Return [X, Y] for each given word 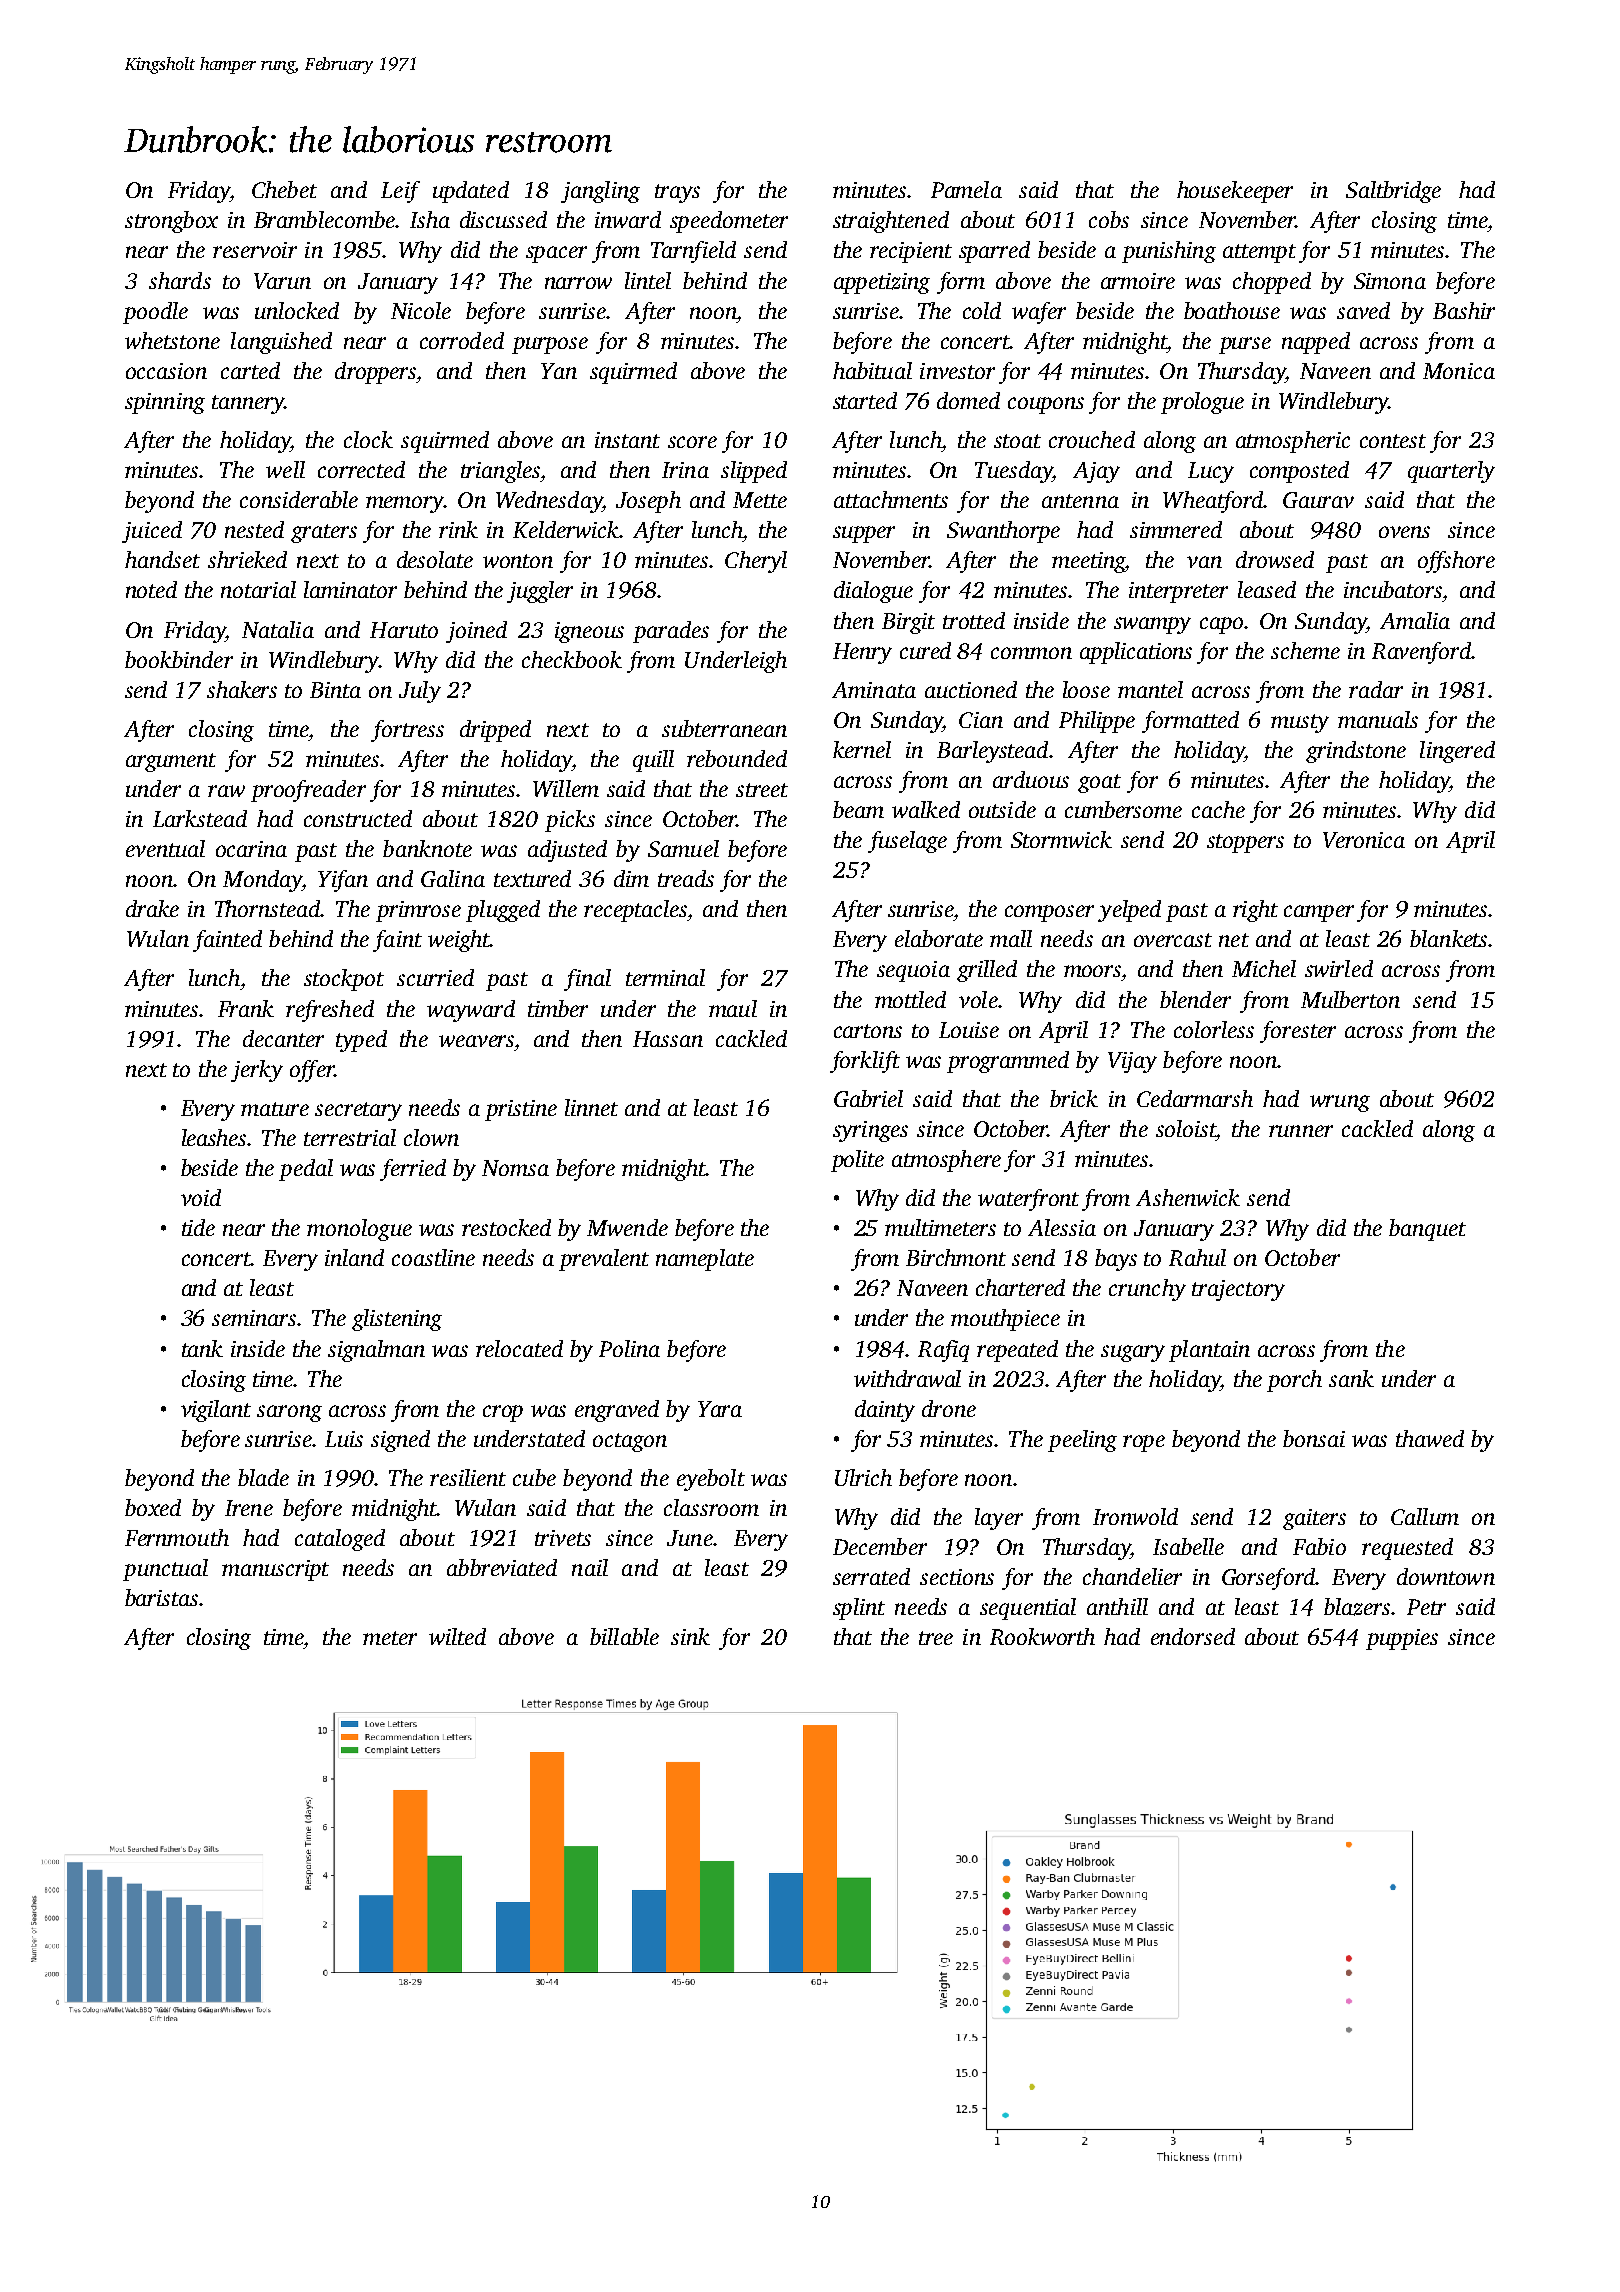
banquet [1427, 1230]
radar [1376, 689]
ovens [1404, 532]
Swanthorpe [1003, 532]
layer [999, 1519]
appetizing [882, 283]
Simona [1390, 281]
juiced [152, 532]
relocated [519, 1348]
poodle [155, 313]
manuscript [275, 1570]
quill [653, 761]
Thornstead [268, 908]
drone [949, 1408]
